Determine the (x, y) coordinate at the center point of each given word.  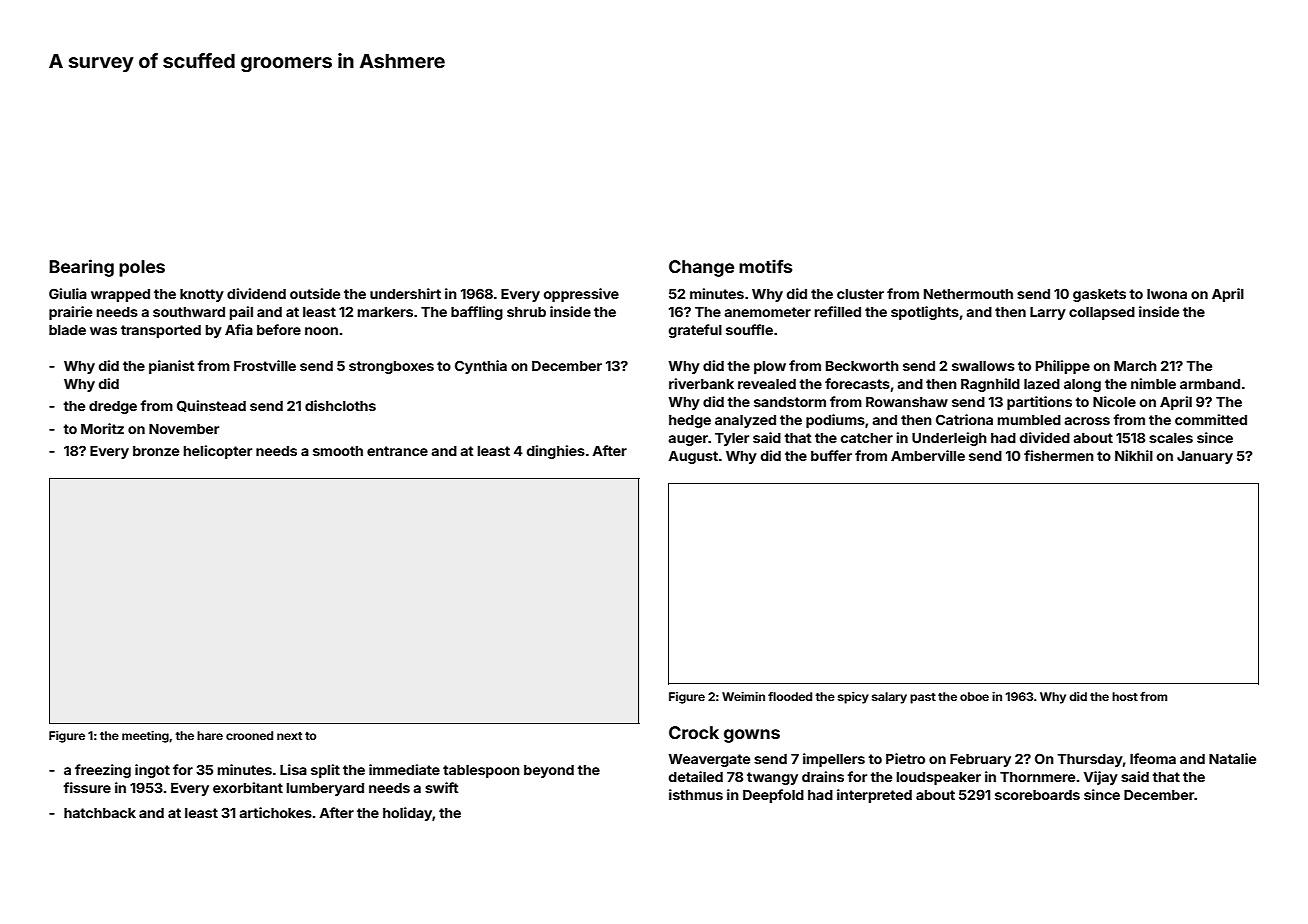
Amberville (928, 455)
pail (241, 313)
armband (1210, 384)
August (693, 457)
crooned (249, 735)
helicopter (218, 452)
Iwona (1167, 294)
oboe (974, 696)
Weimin (743, 696)
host (1125, 696)
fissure (87, 787)
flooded (790, 696)
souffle (749, 329)
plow (770, 367)
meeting (145, 737)
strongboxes (391, 367)
